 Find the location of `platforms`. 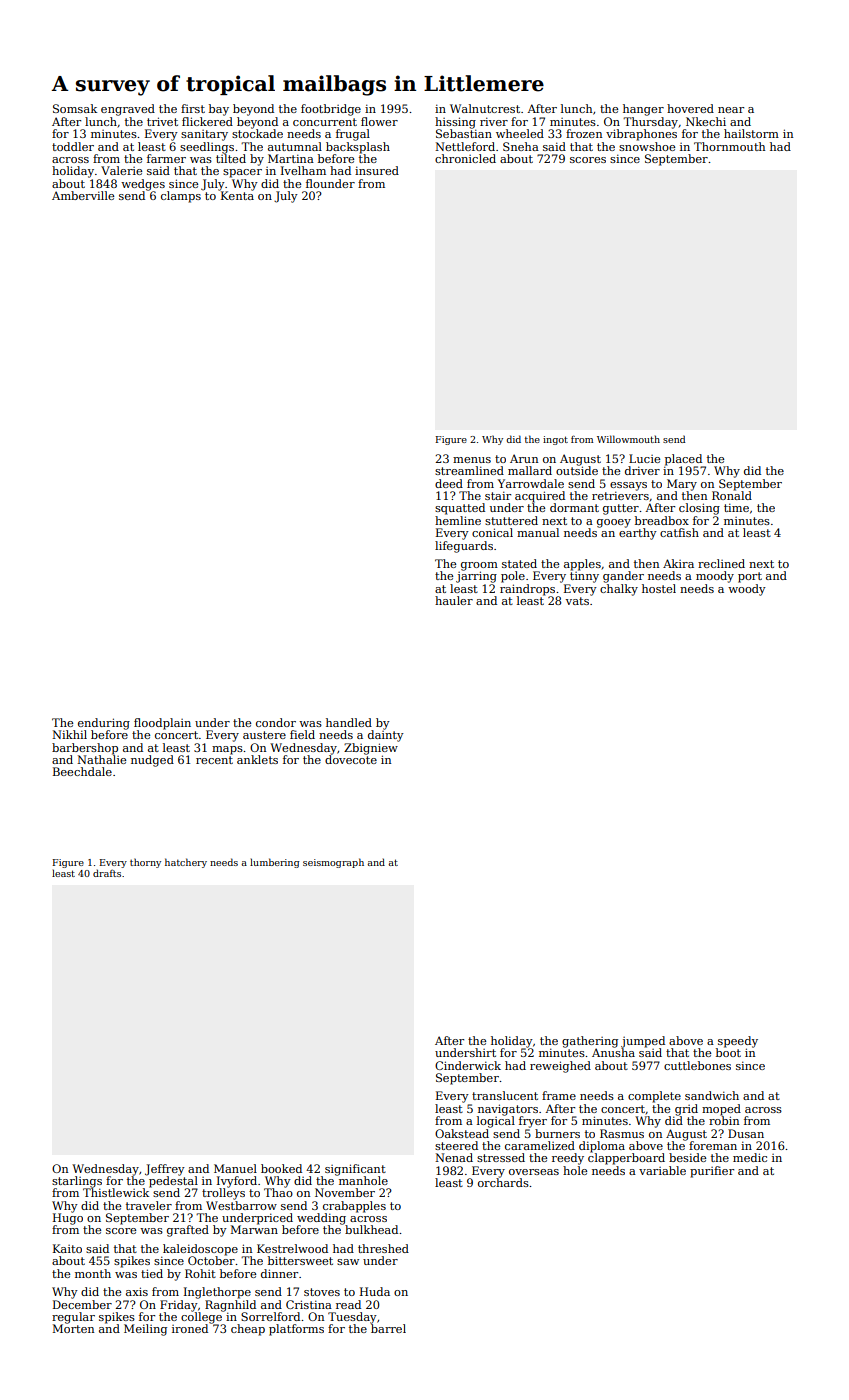

platforms is located at coordinates (296, 1330).
